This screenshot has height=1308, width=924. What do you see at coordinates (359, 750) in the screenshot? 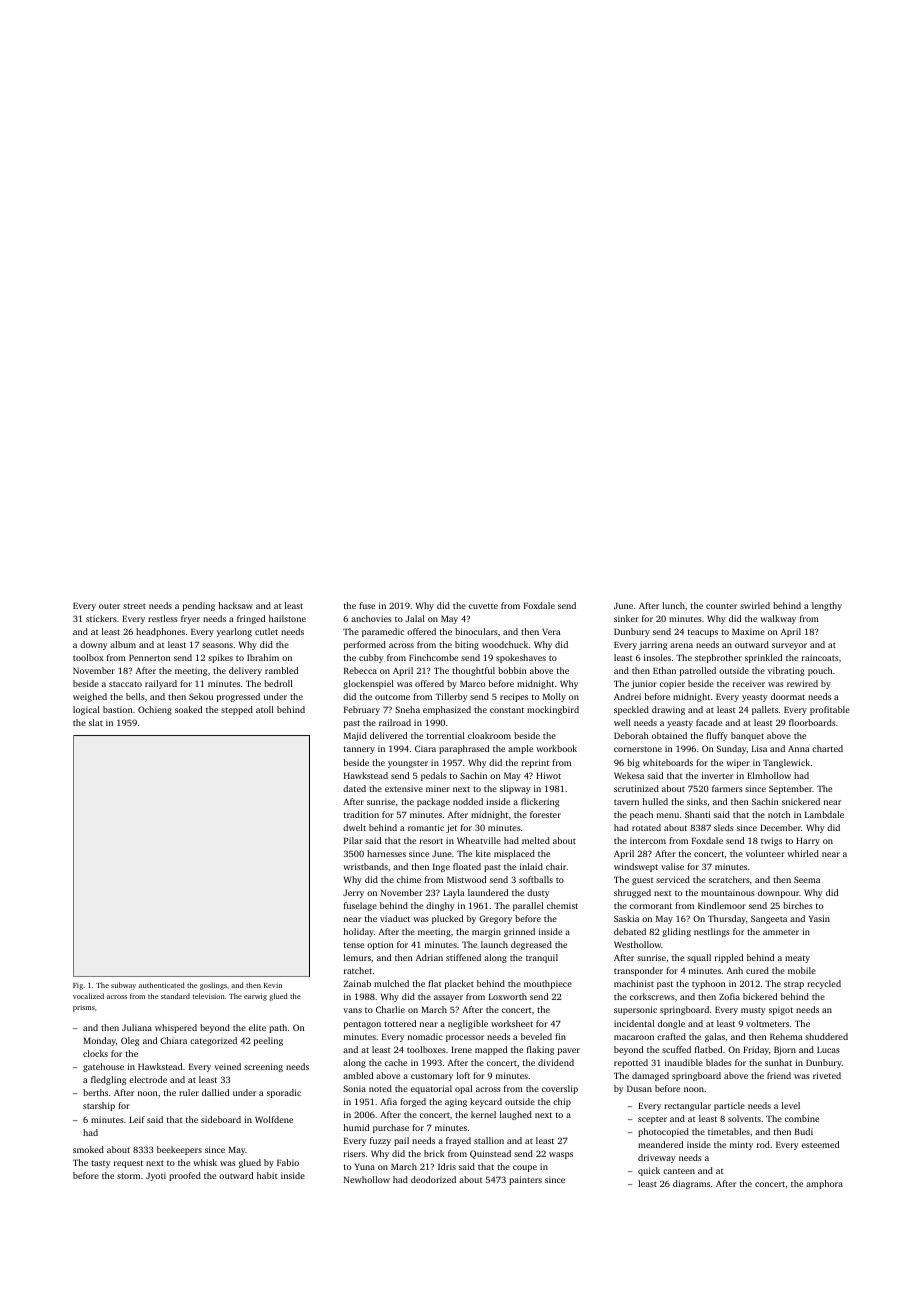
I see `tannery` at bounding box center [359, 750].
